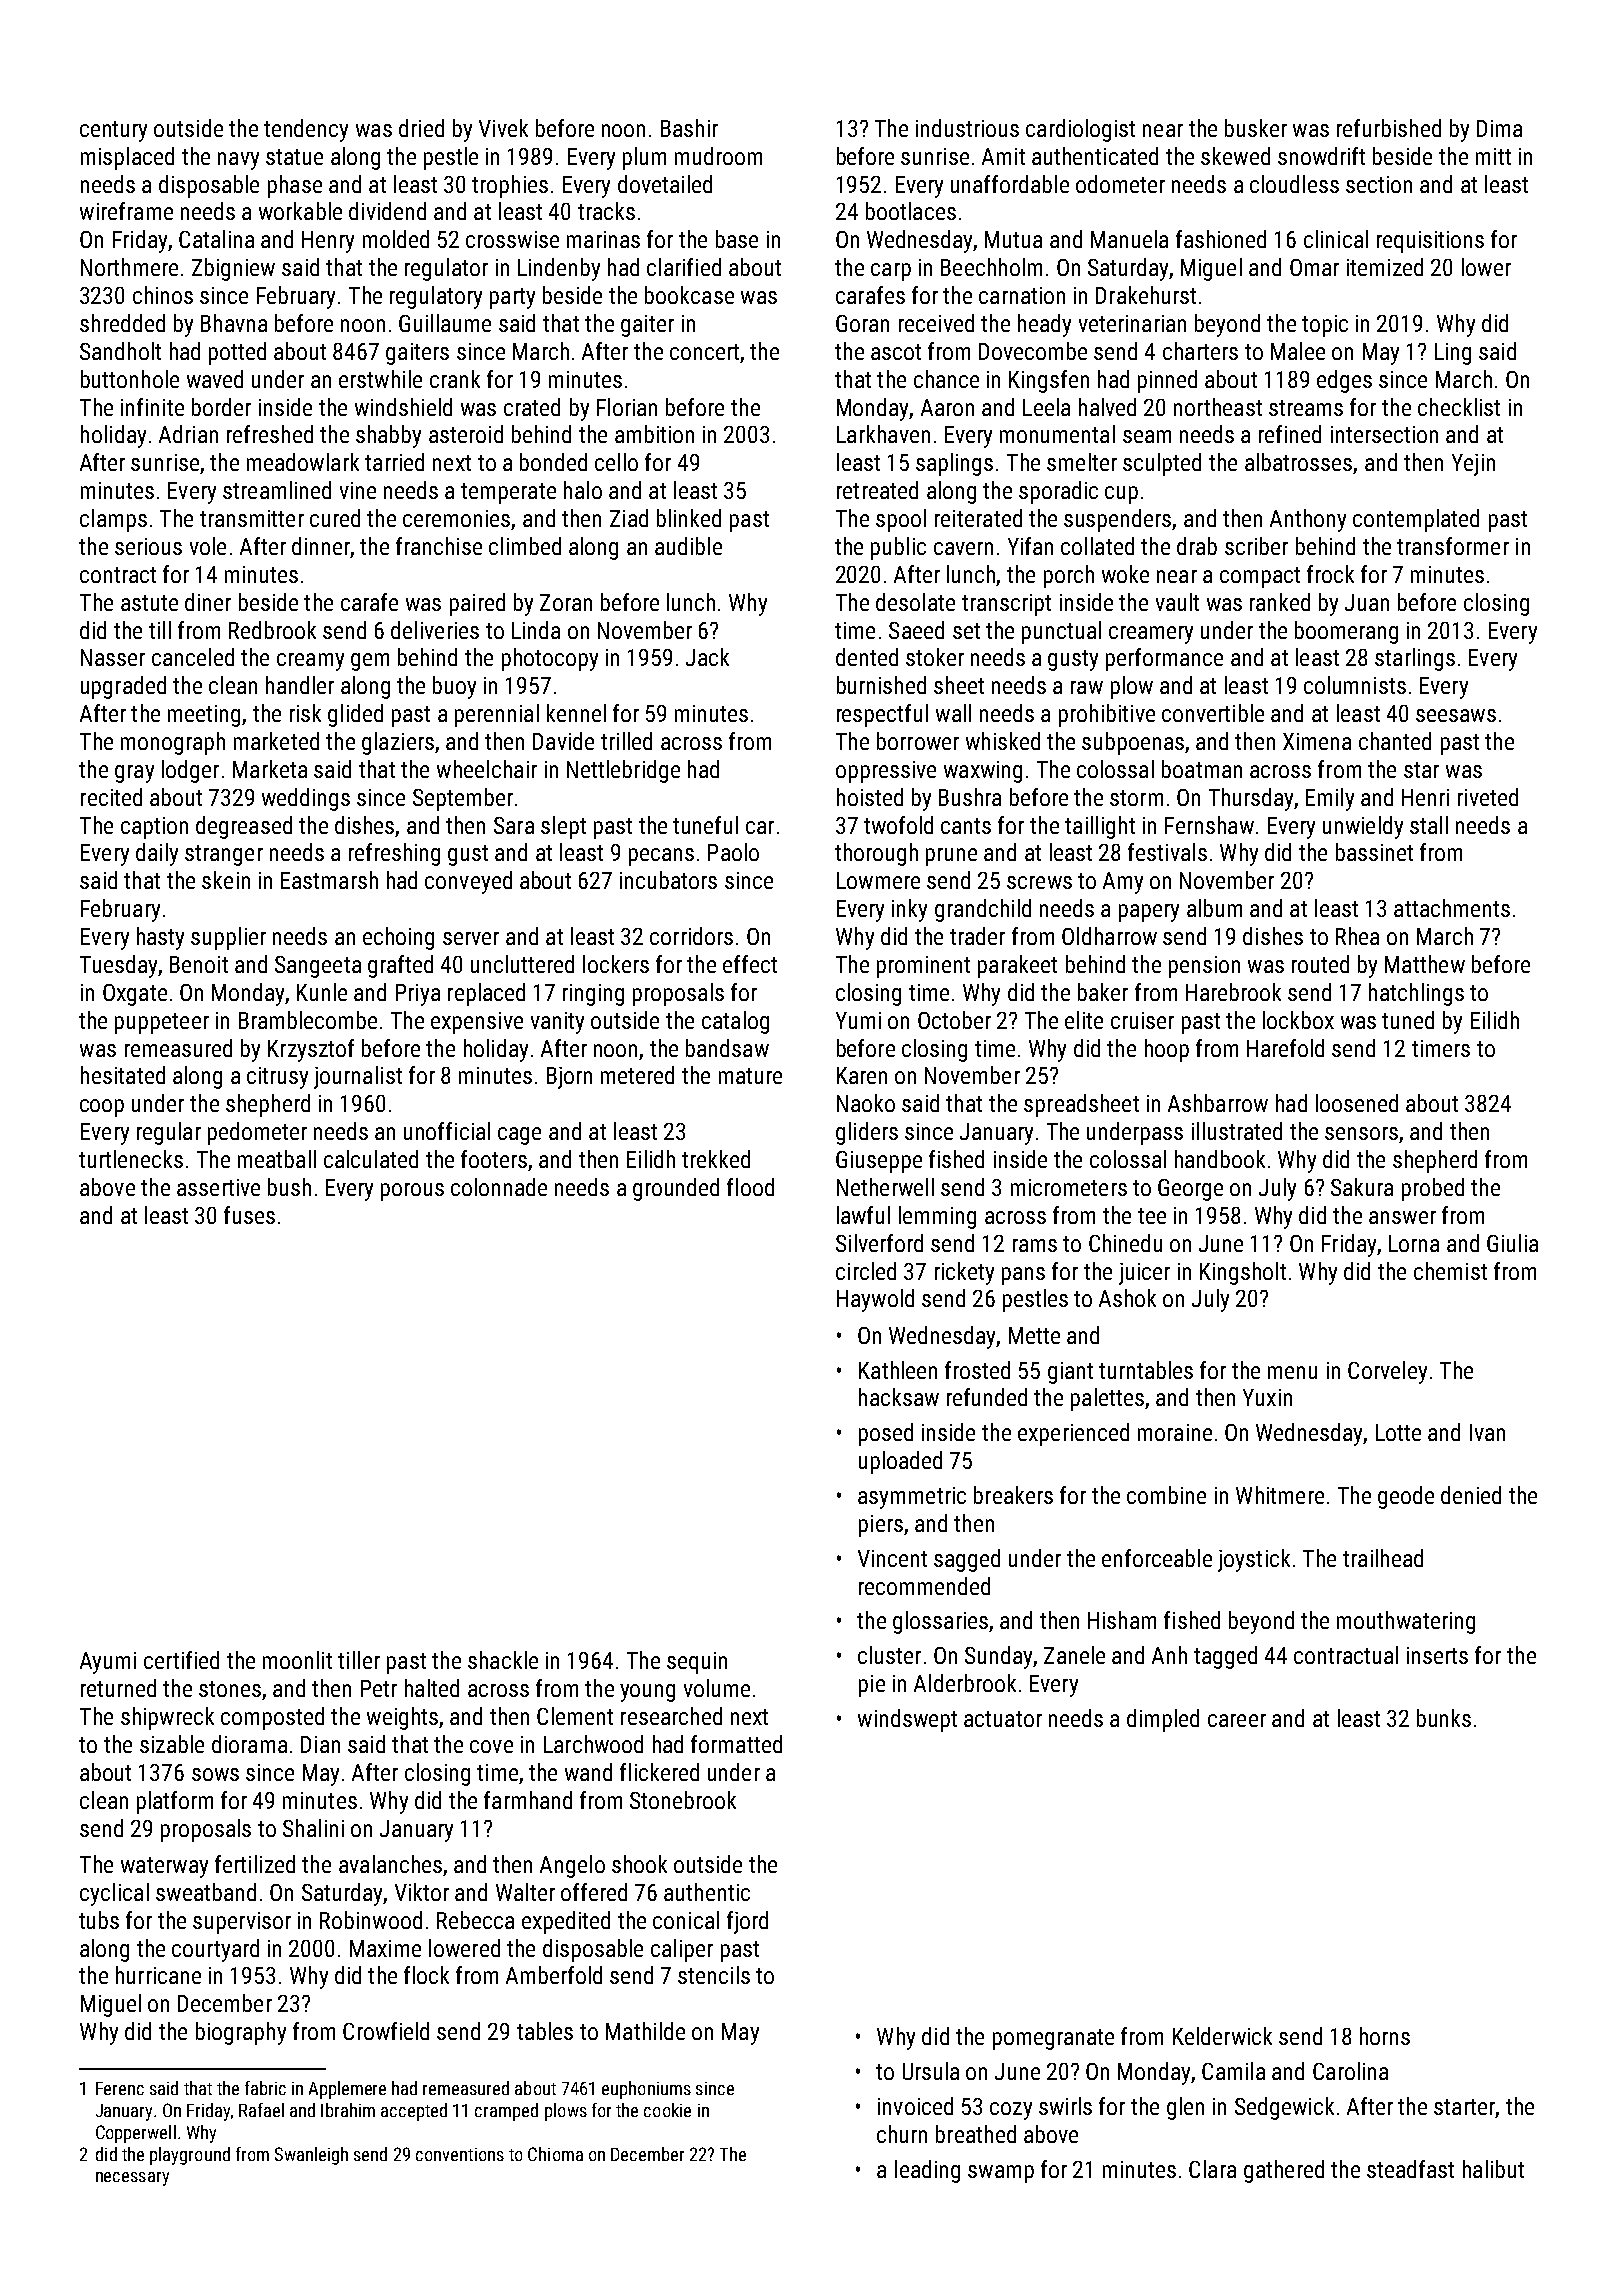  What do you see at coordinates (875, 1300) in the image?
I see `Haywold` at bounding box center [875, 1300].
